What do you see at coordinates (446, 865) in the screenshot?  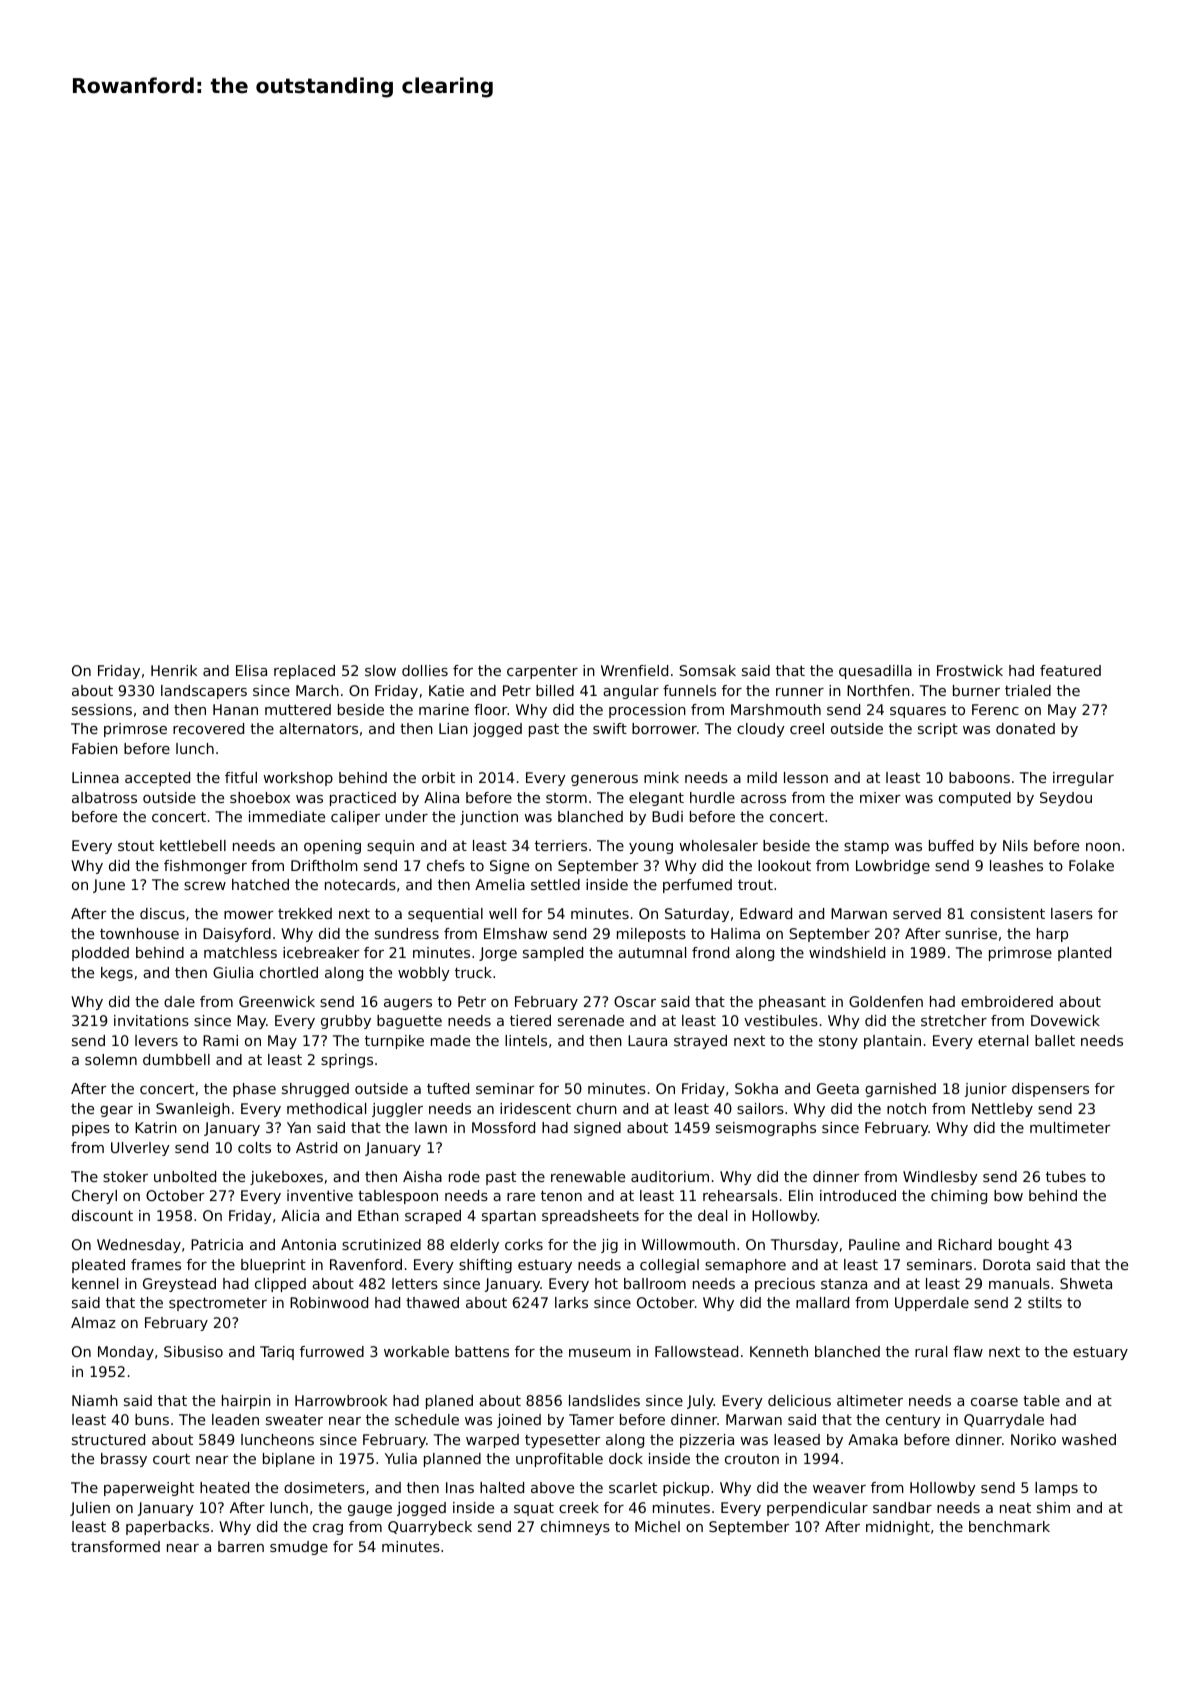 I see `chefs` at bounding box center [446, 865].
